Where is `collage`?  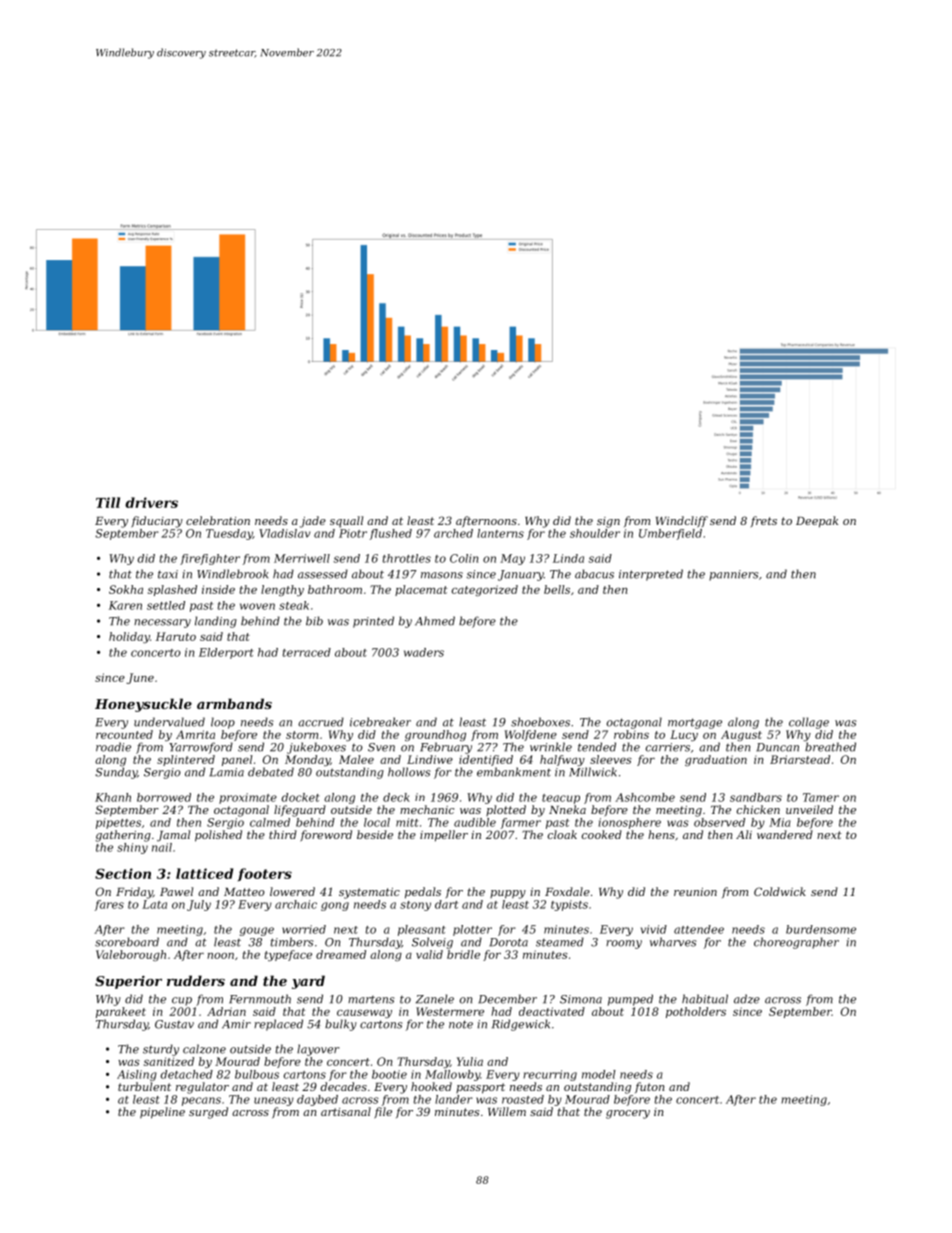
collage is located at coordinates (809, 723).
